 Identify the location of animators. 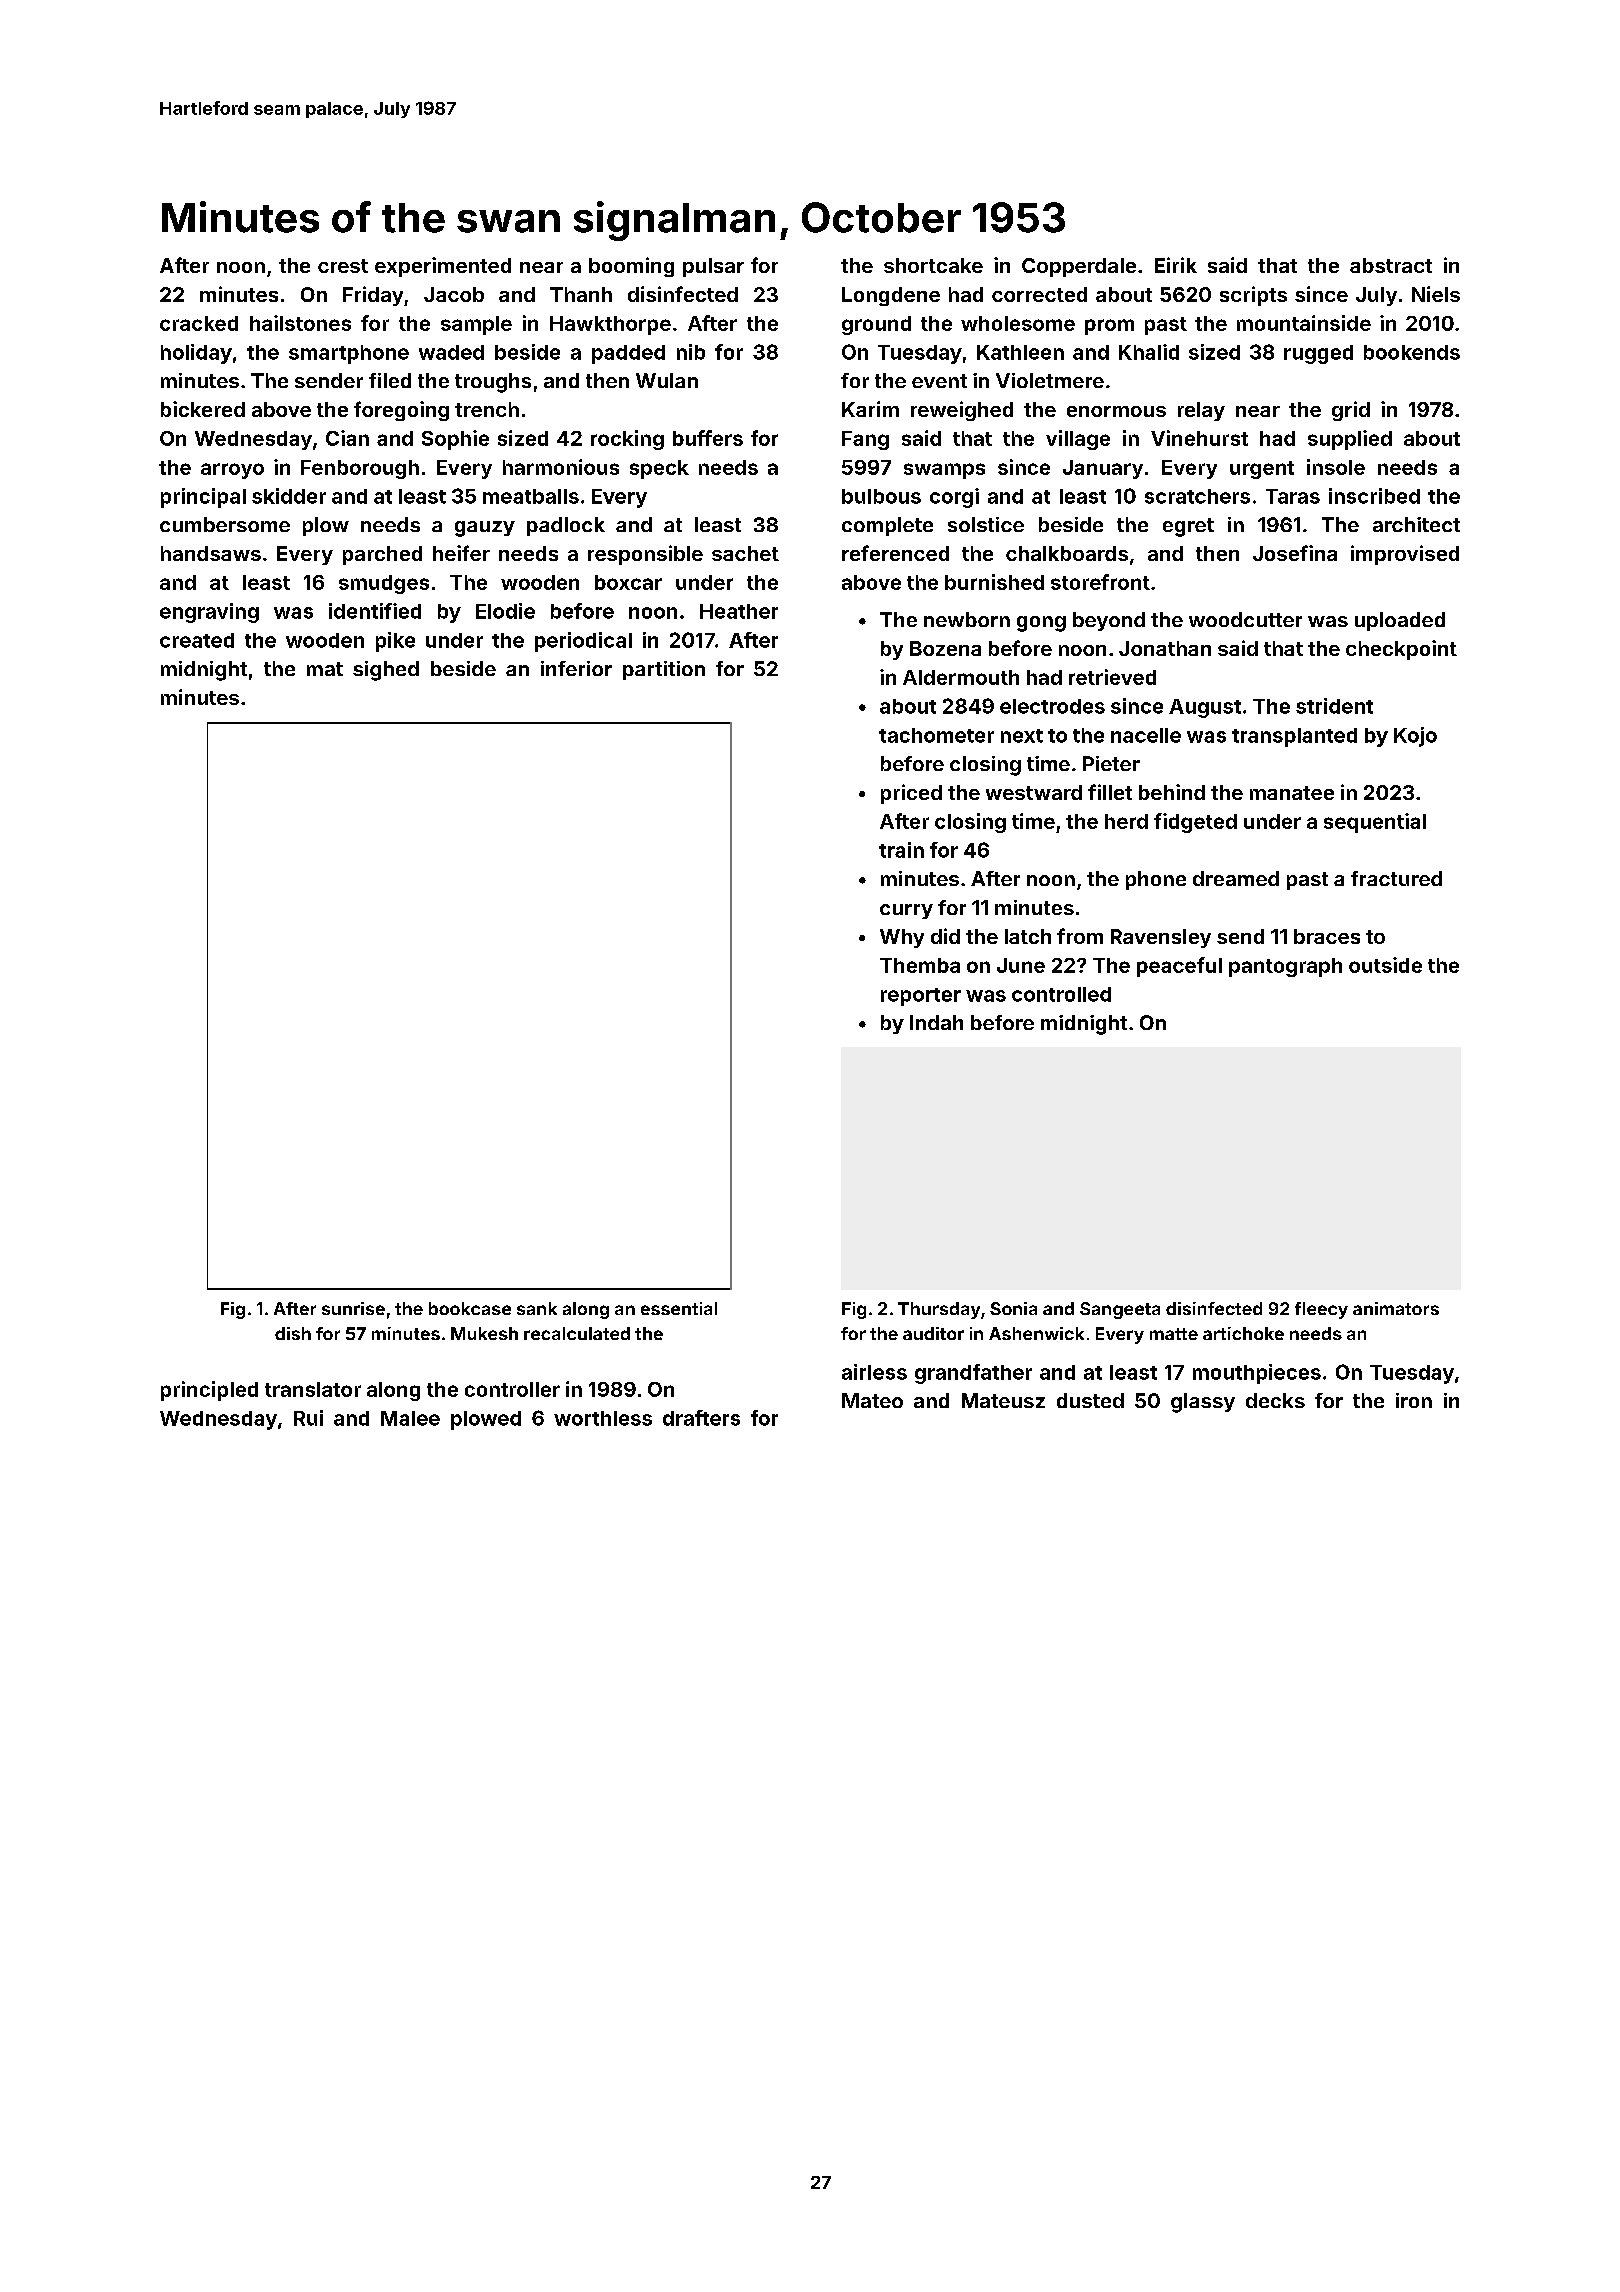
(1396, 1308).
